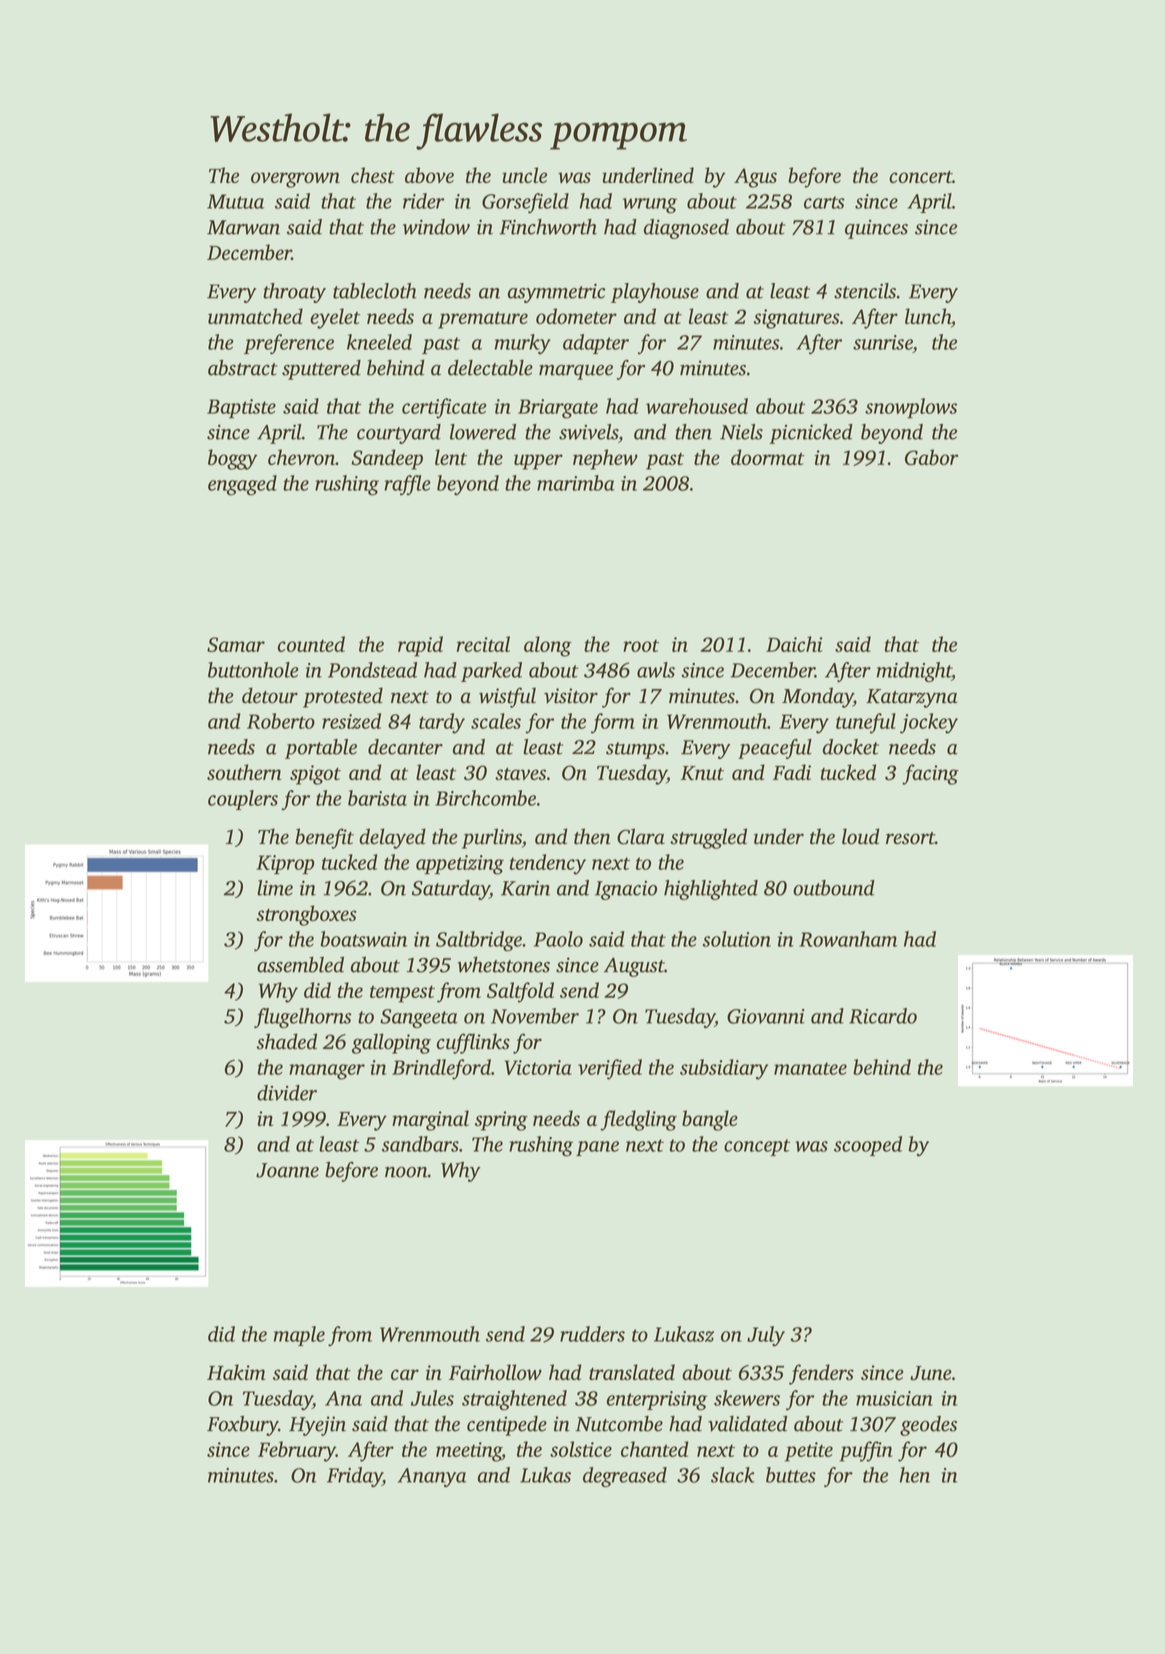  Describe the element at coordinates (373, 175) in the page. I see `chest` at that location.
